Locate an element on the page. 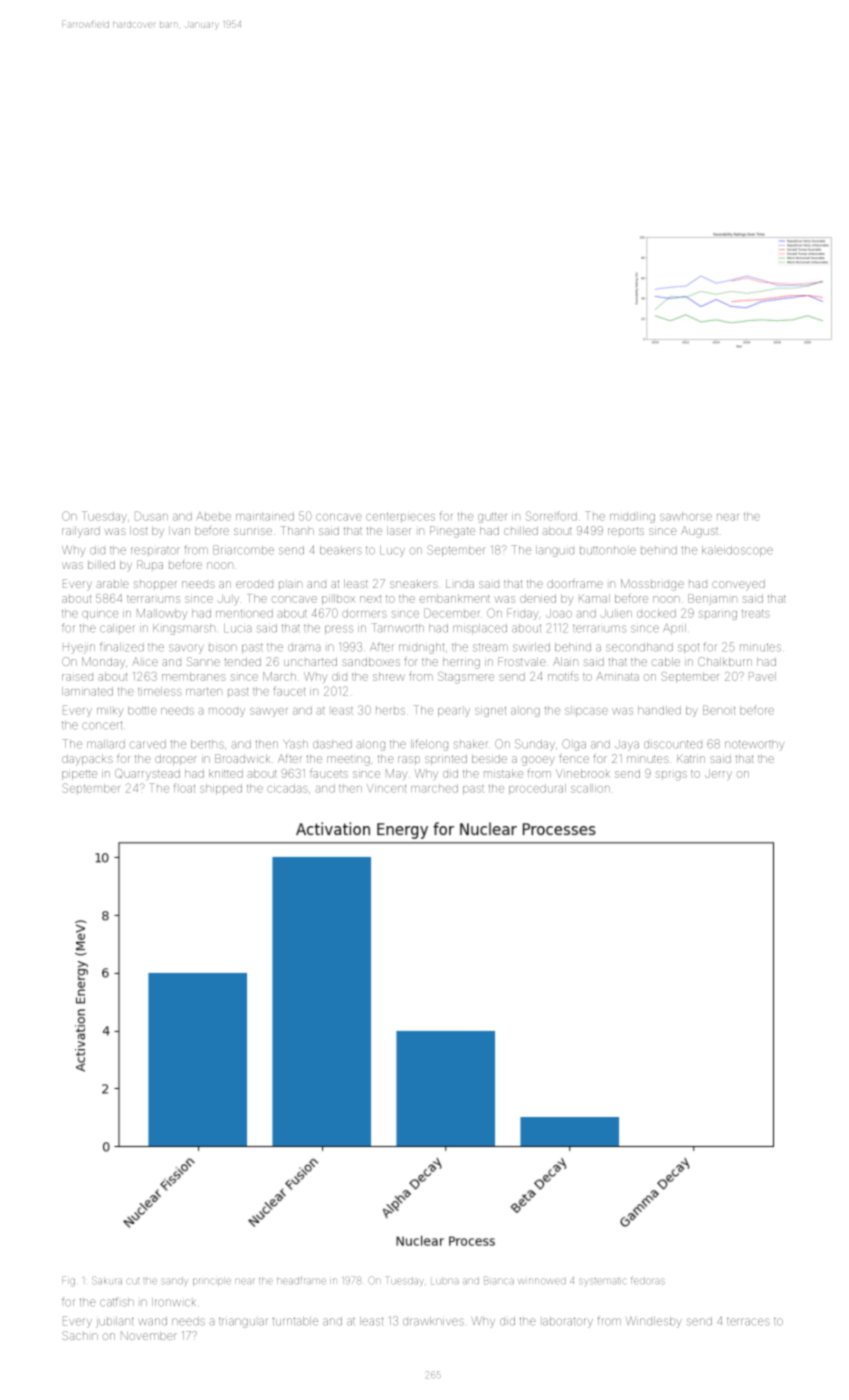  press is located at coordinates (339, 629).
